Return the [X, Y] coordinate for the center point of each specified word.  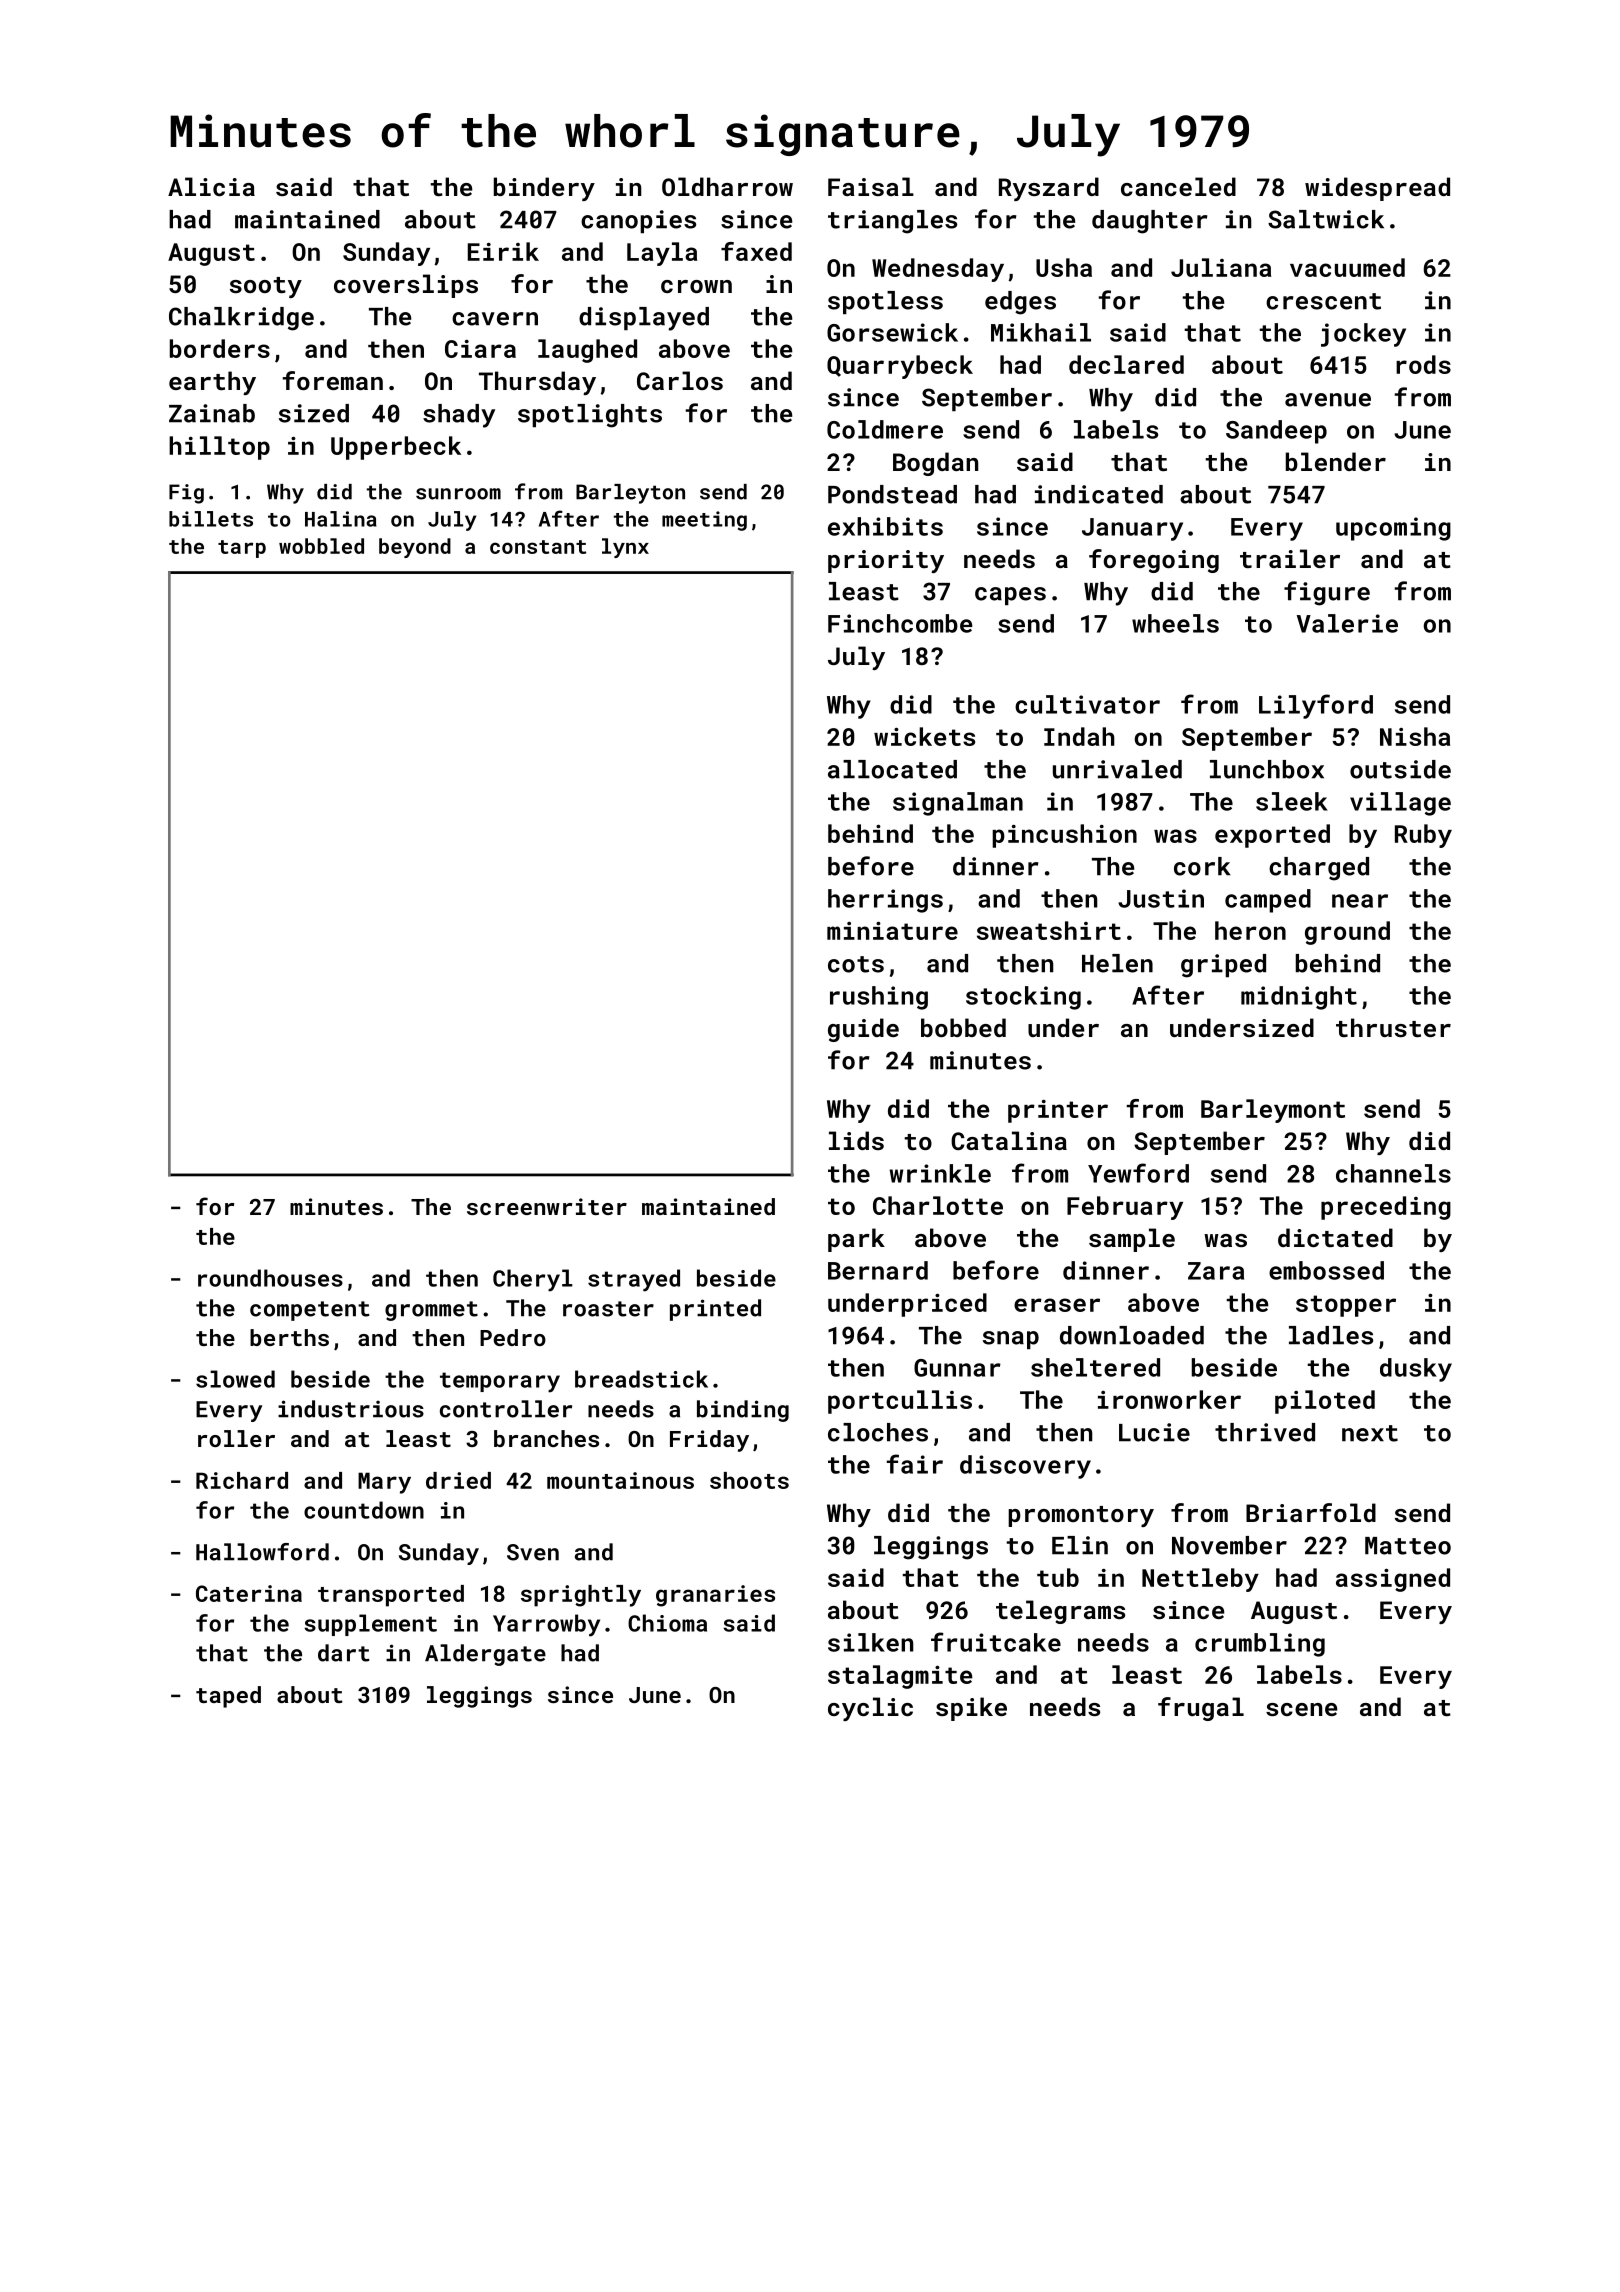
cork [1202, 866]
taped [228, 1697]
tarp [242, 549]
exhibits [885, 526]
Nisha [1415, 736]
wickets [924, 736]
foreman [333, 380]
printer [1058, 1111]
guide [863, 1030]
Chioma [667, 1623]
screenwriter [547, 1206]
